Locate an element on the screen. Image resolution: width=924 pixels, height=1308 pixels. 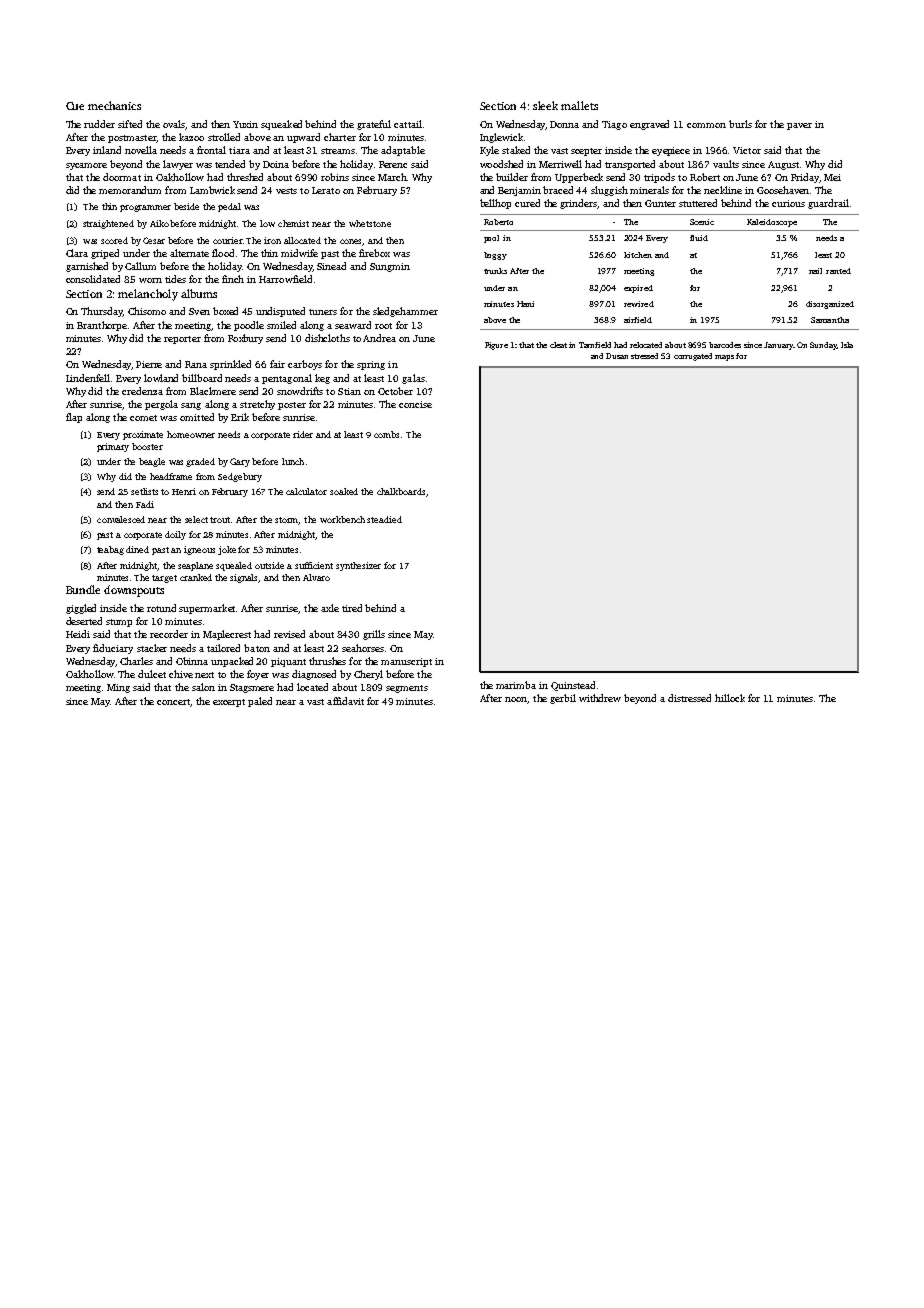
Cue is located at coordinates (75, 106).
